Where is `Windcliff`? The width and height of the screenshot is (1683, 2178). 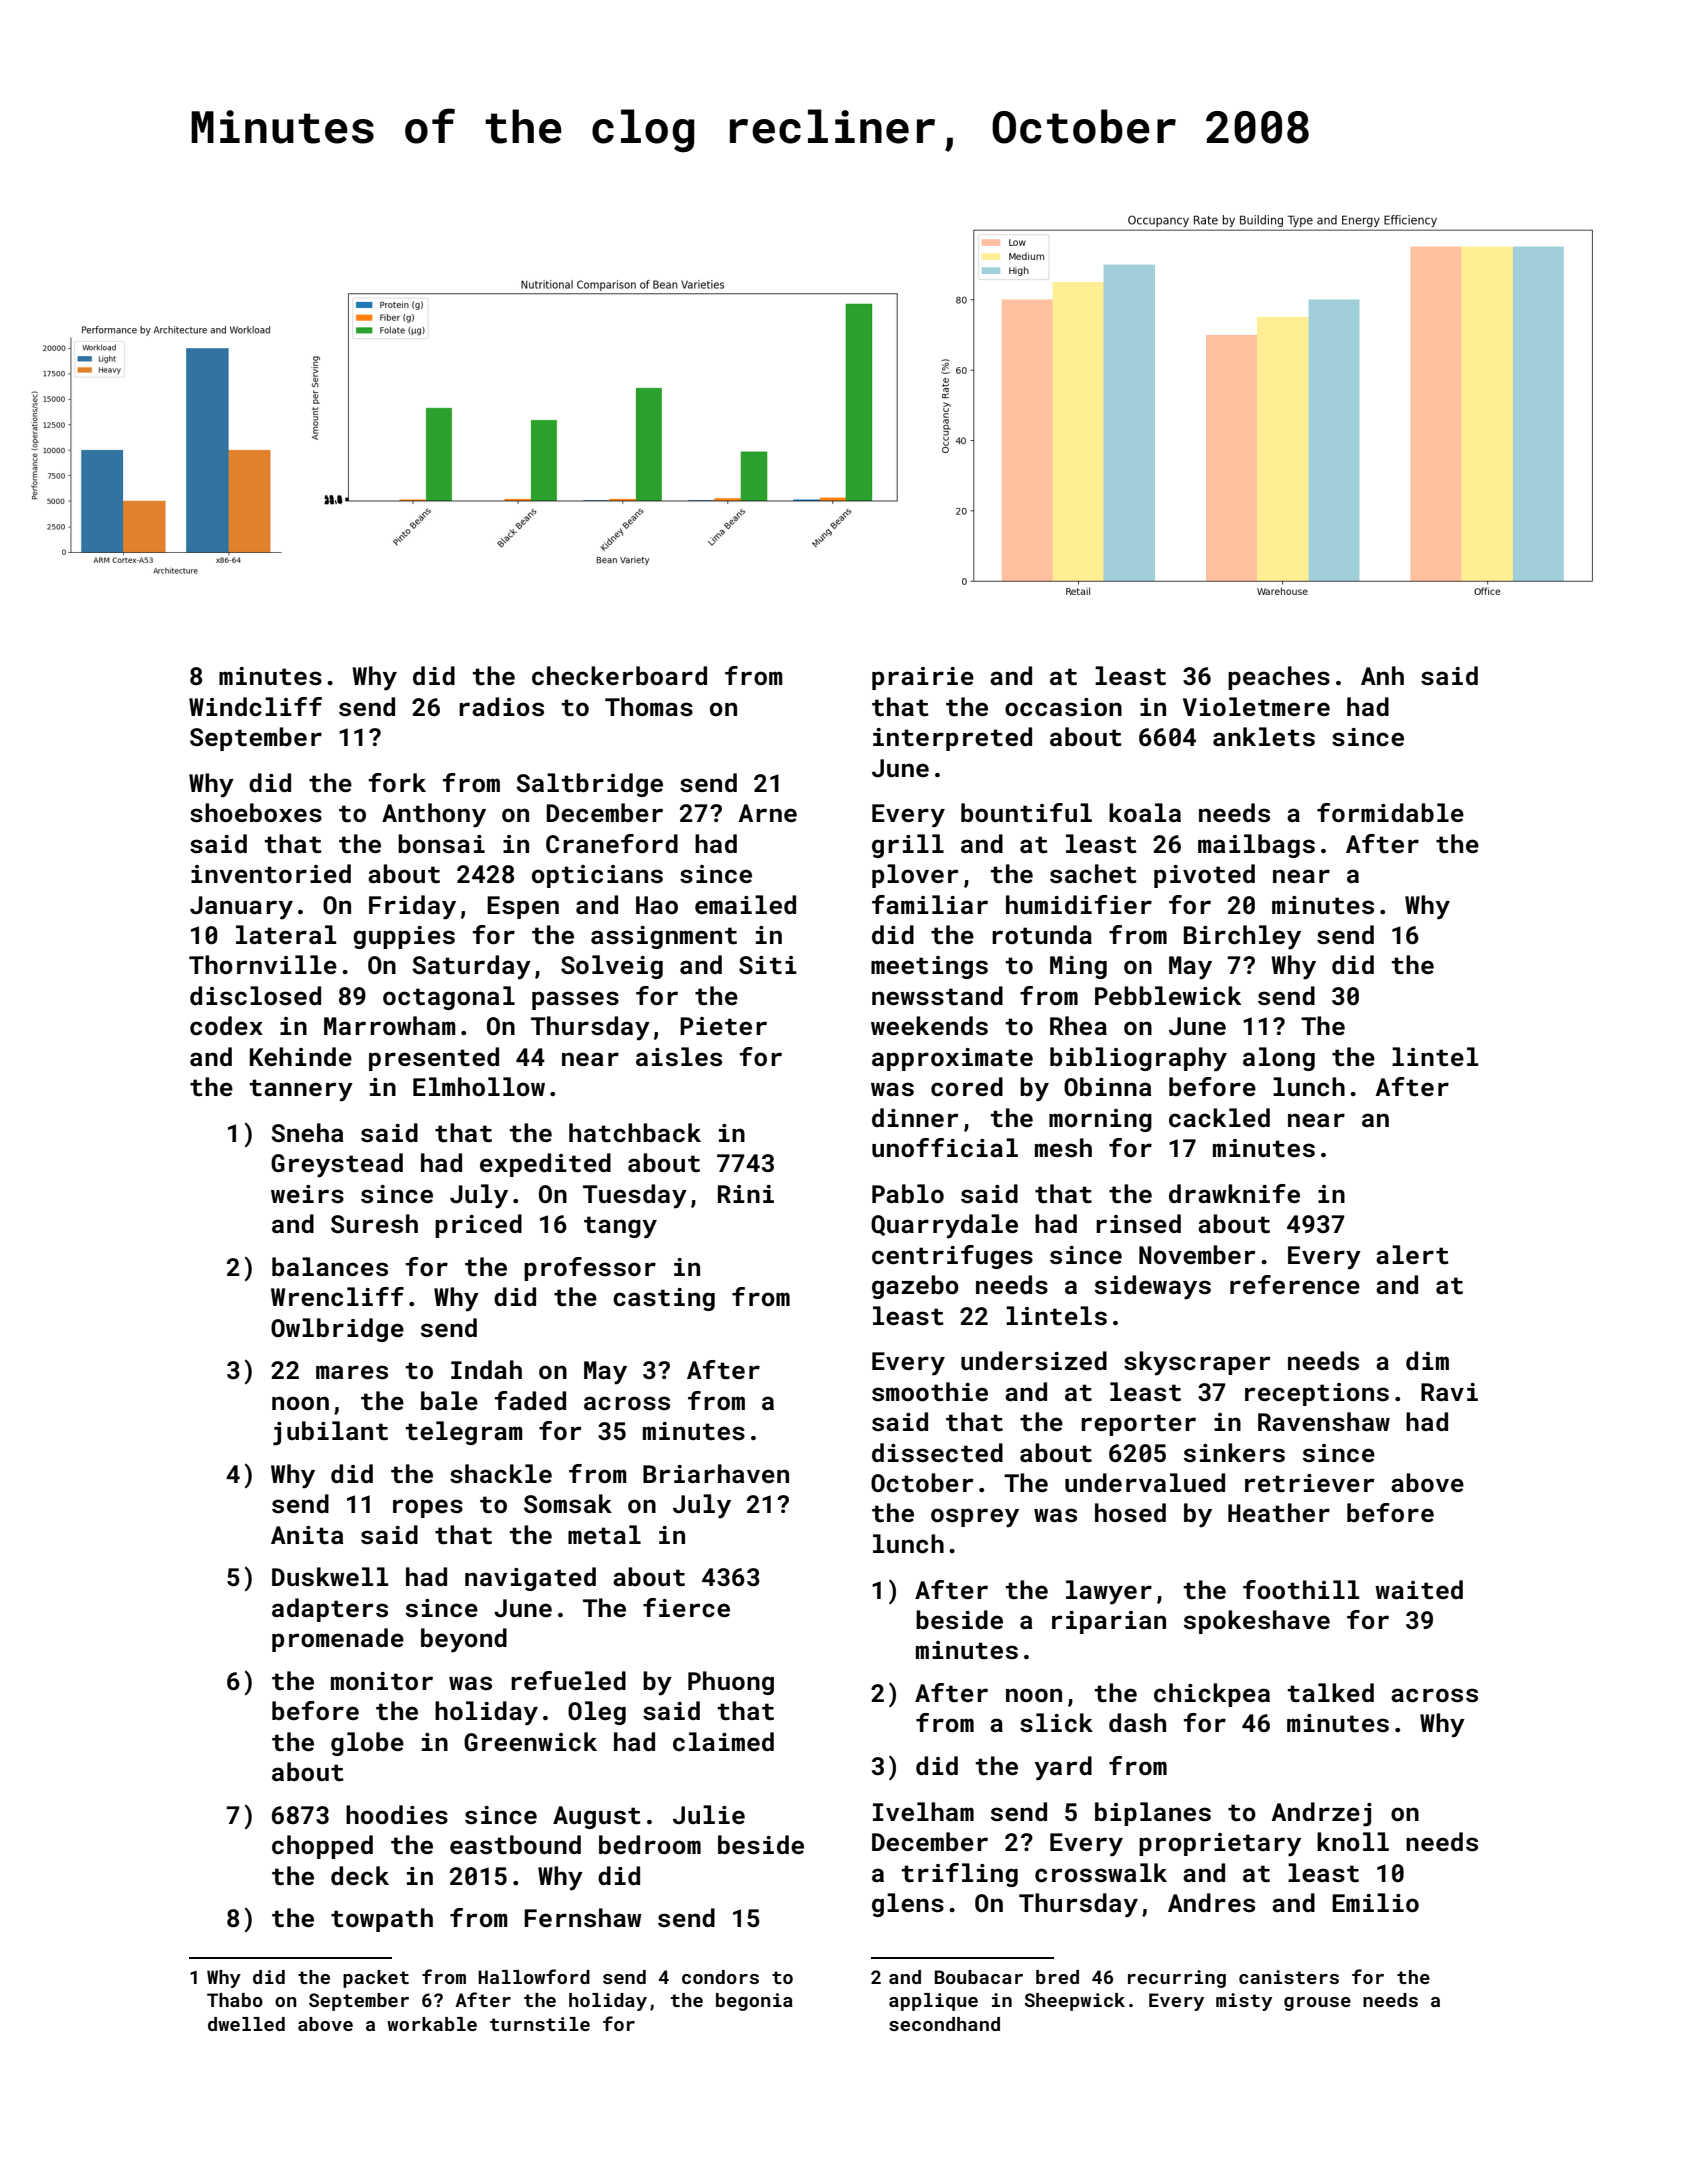 Windcliff is located at coordinates (255, 707).
